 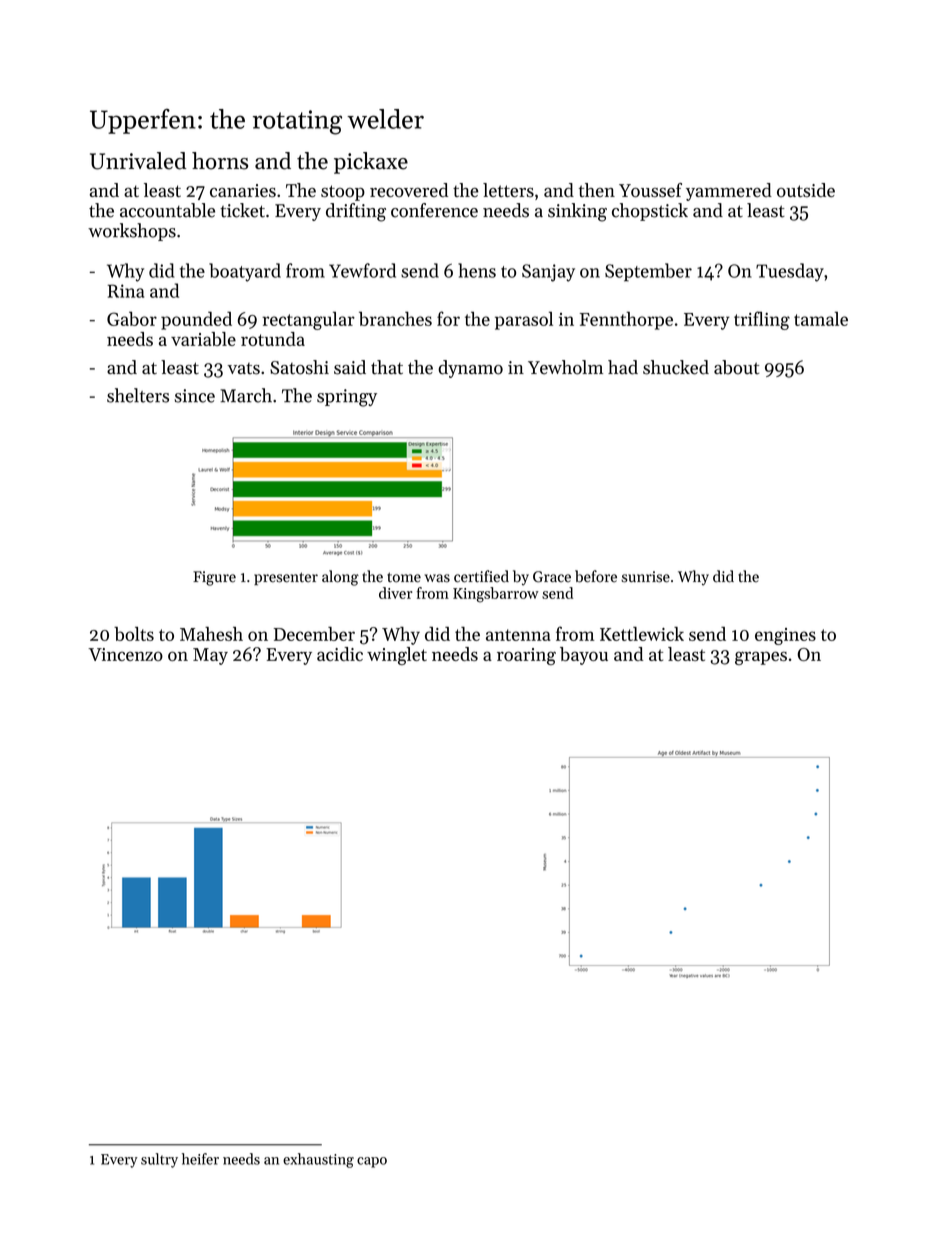 What do you see at coordinates (736, 367) in the document?
I see `about` at bounding box center [736, 367].
